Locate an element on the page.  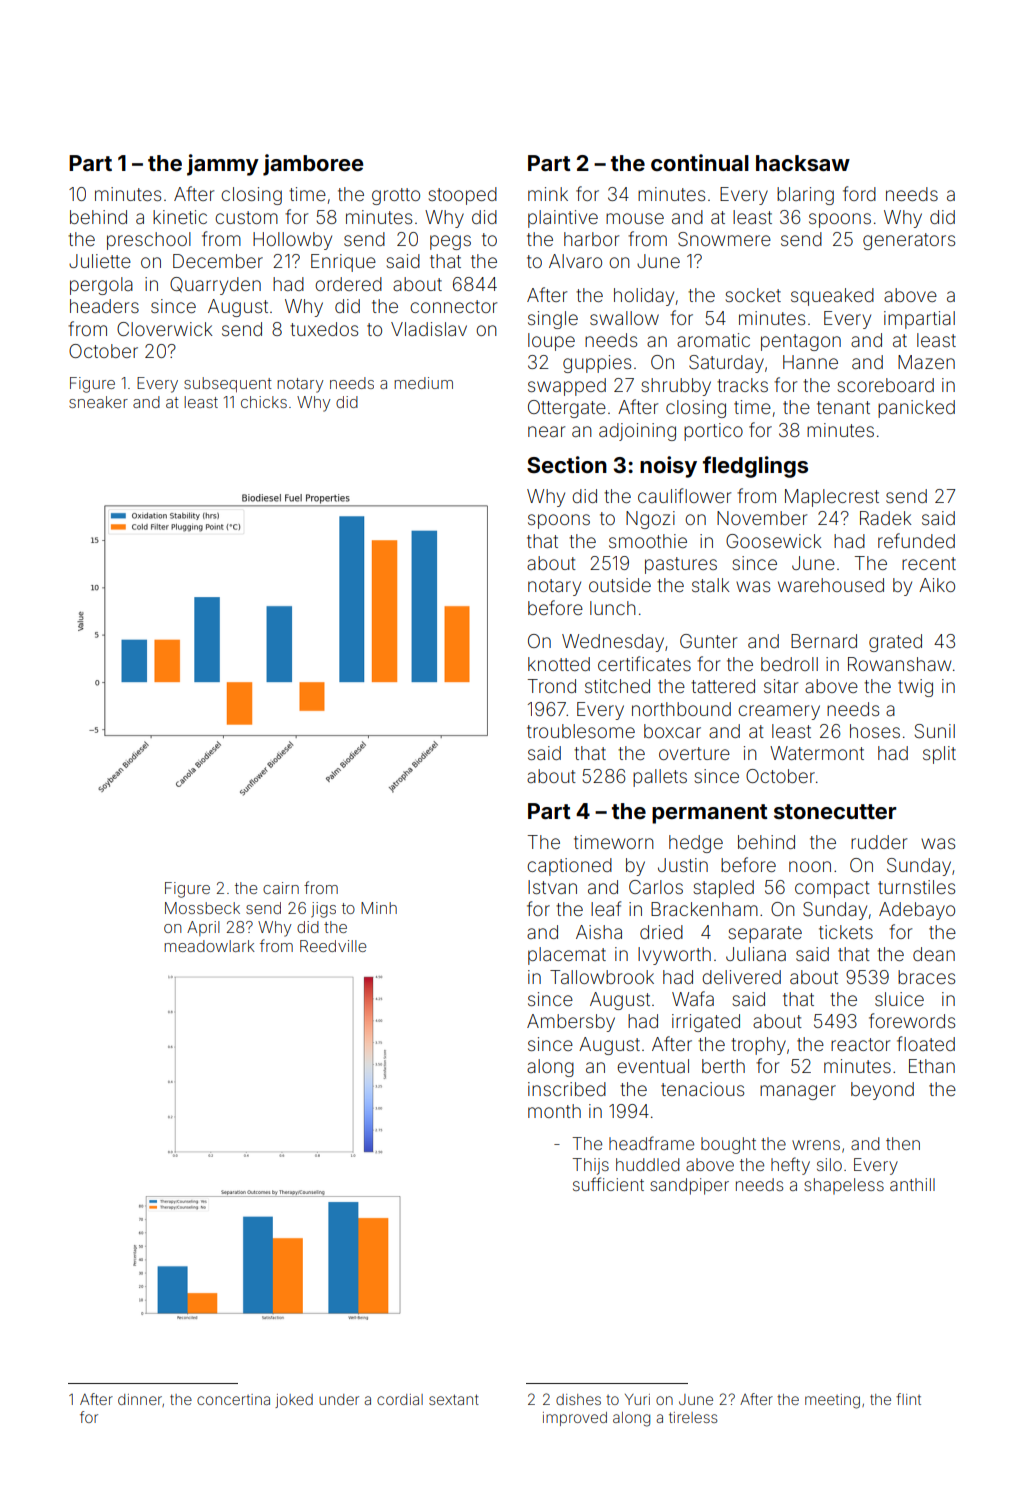
outside is located at coordinates (620, 585).
